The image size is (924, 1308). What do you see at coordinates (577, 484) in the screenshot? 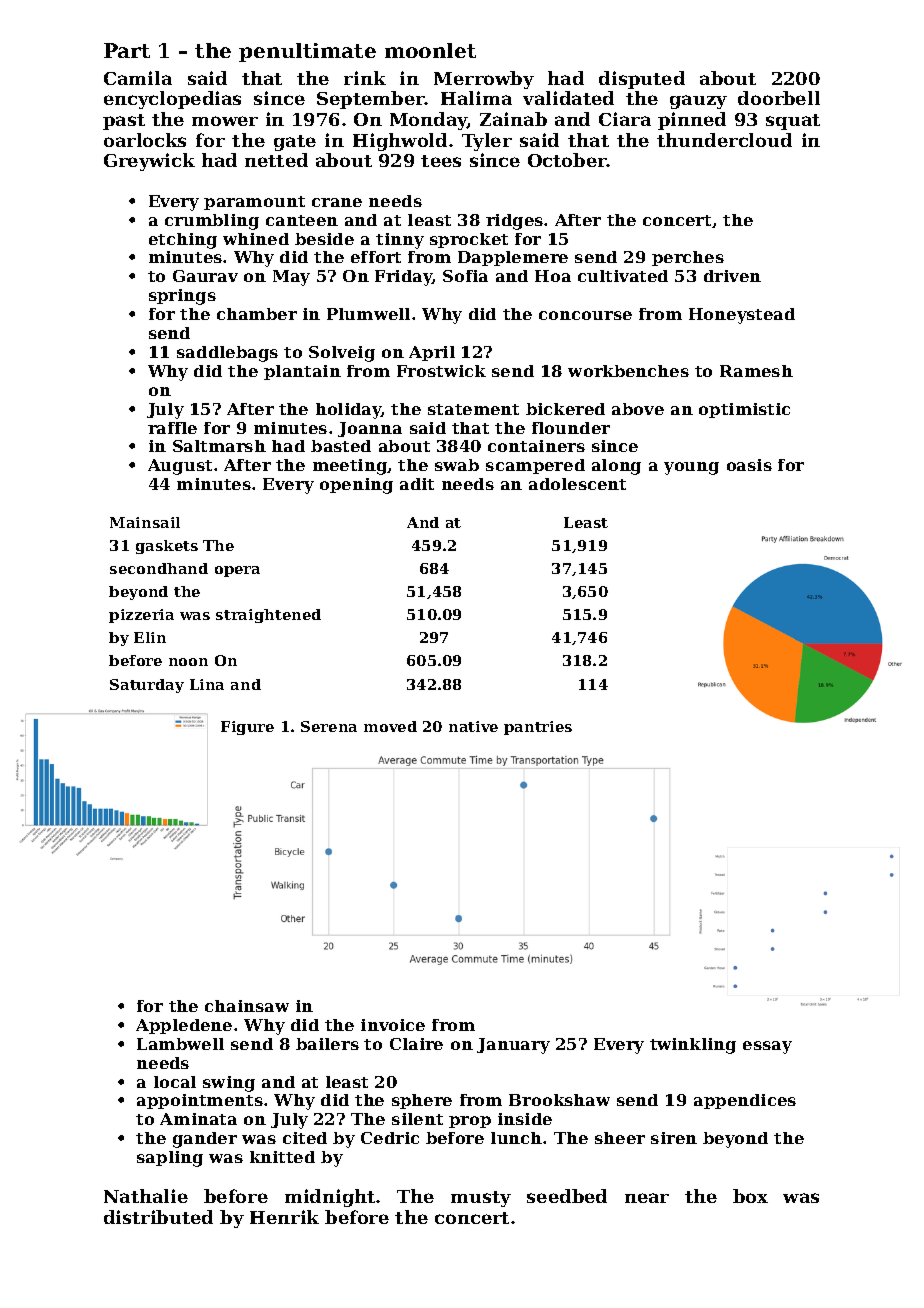
I see `adolescent` at bounding box center [577, 484].
